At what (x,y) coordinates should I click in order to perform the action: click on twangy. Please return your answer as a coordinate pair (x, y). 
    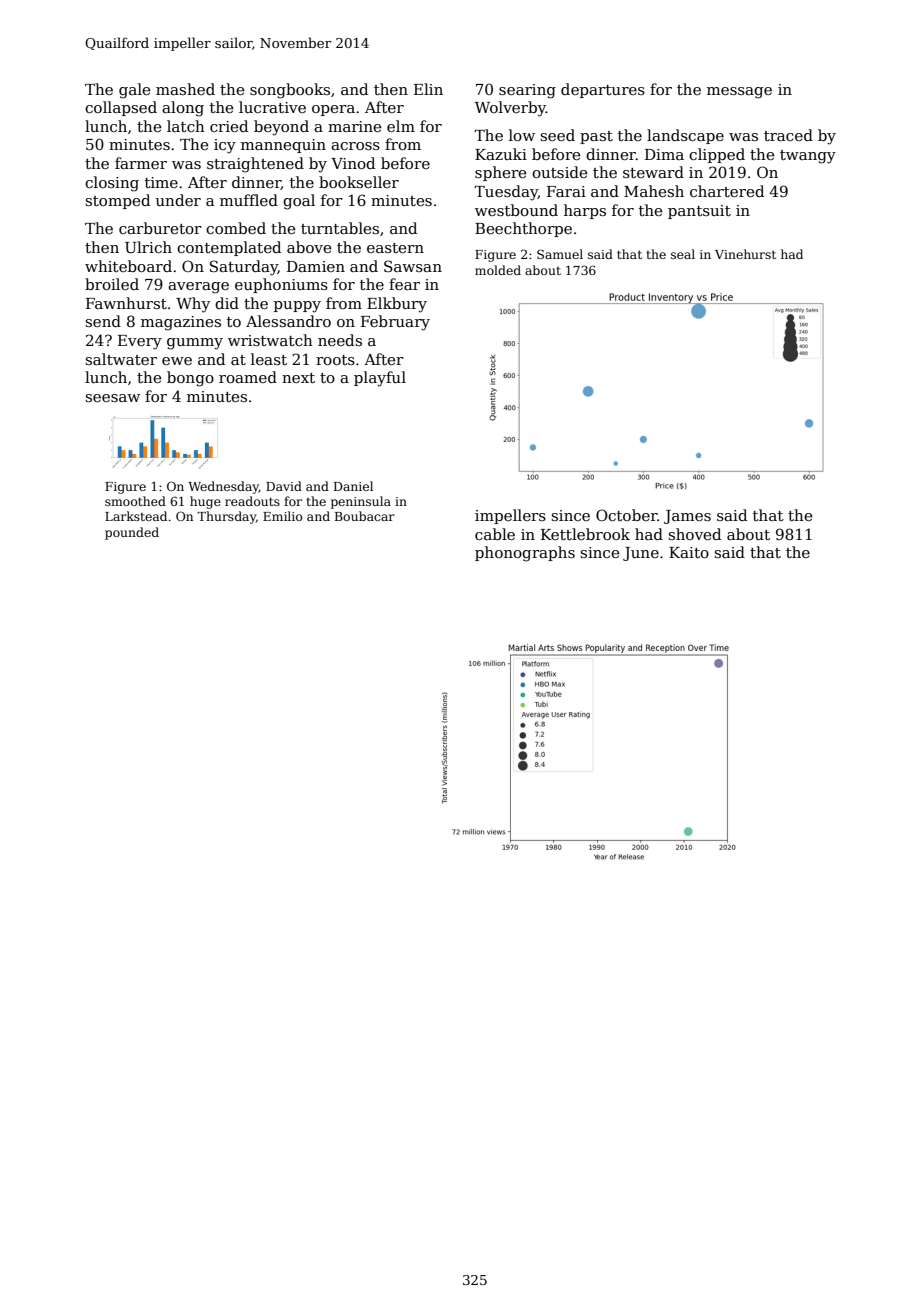
    Looking at the image, I should click on (808, 157).
